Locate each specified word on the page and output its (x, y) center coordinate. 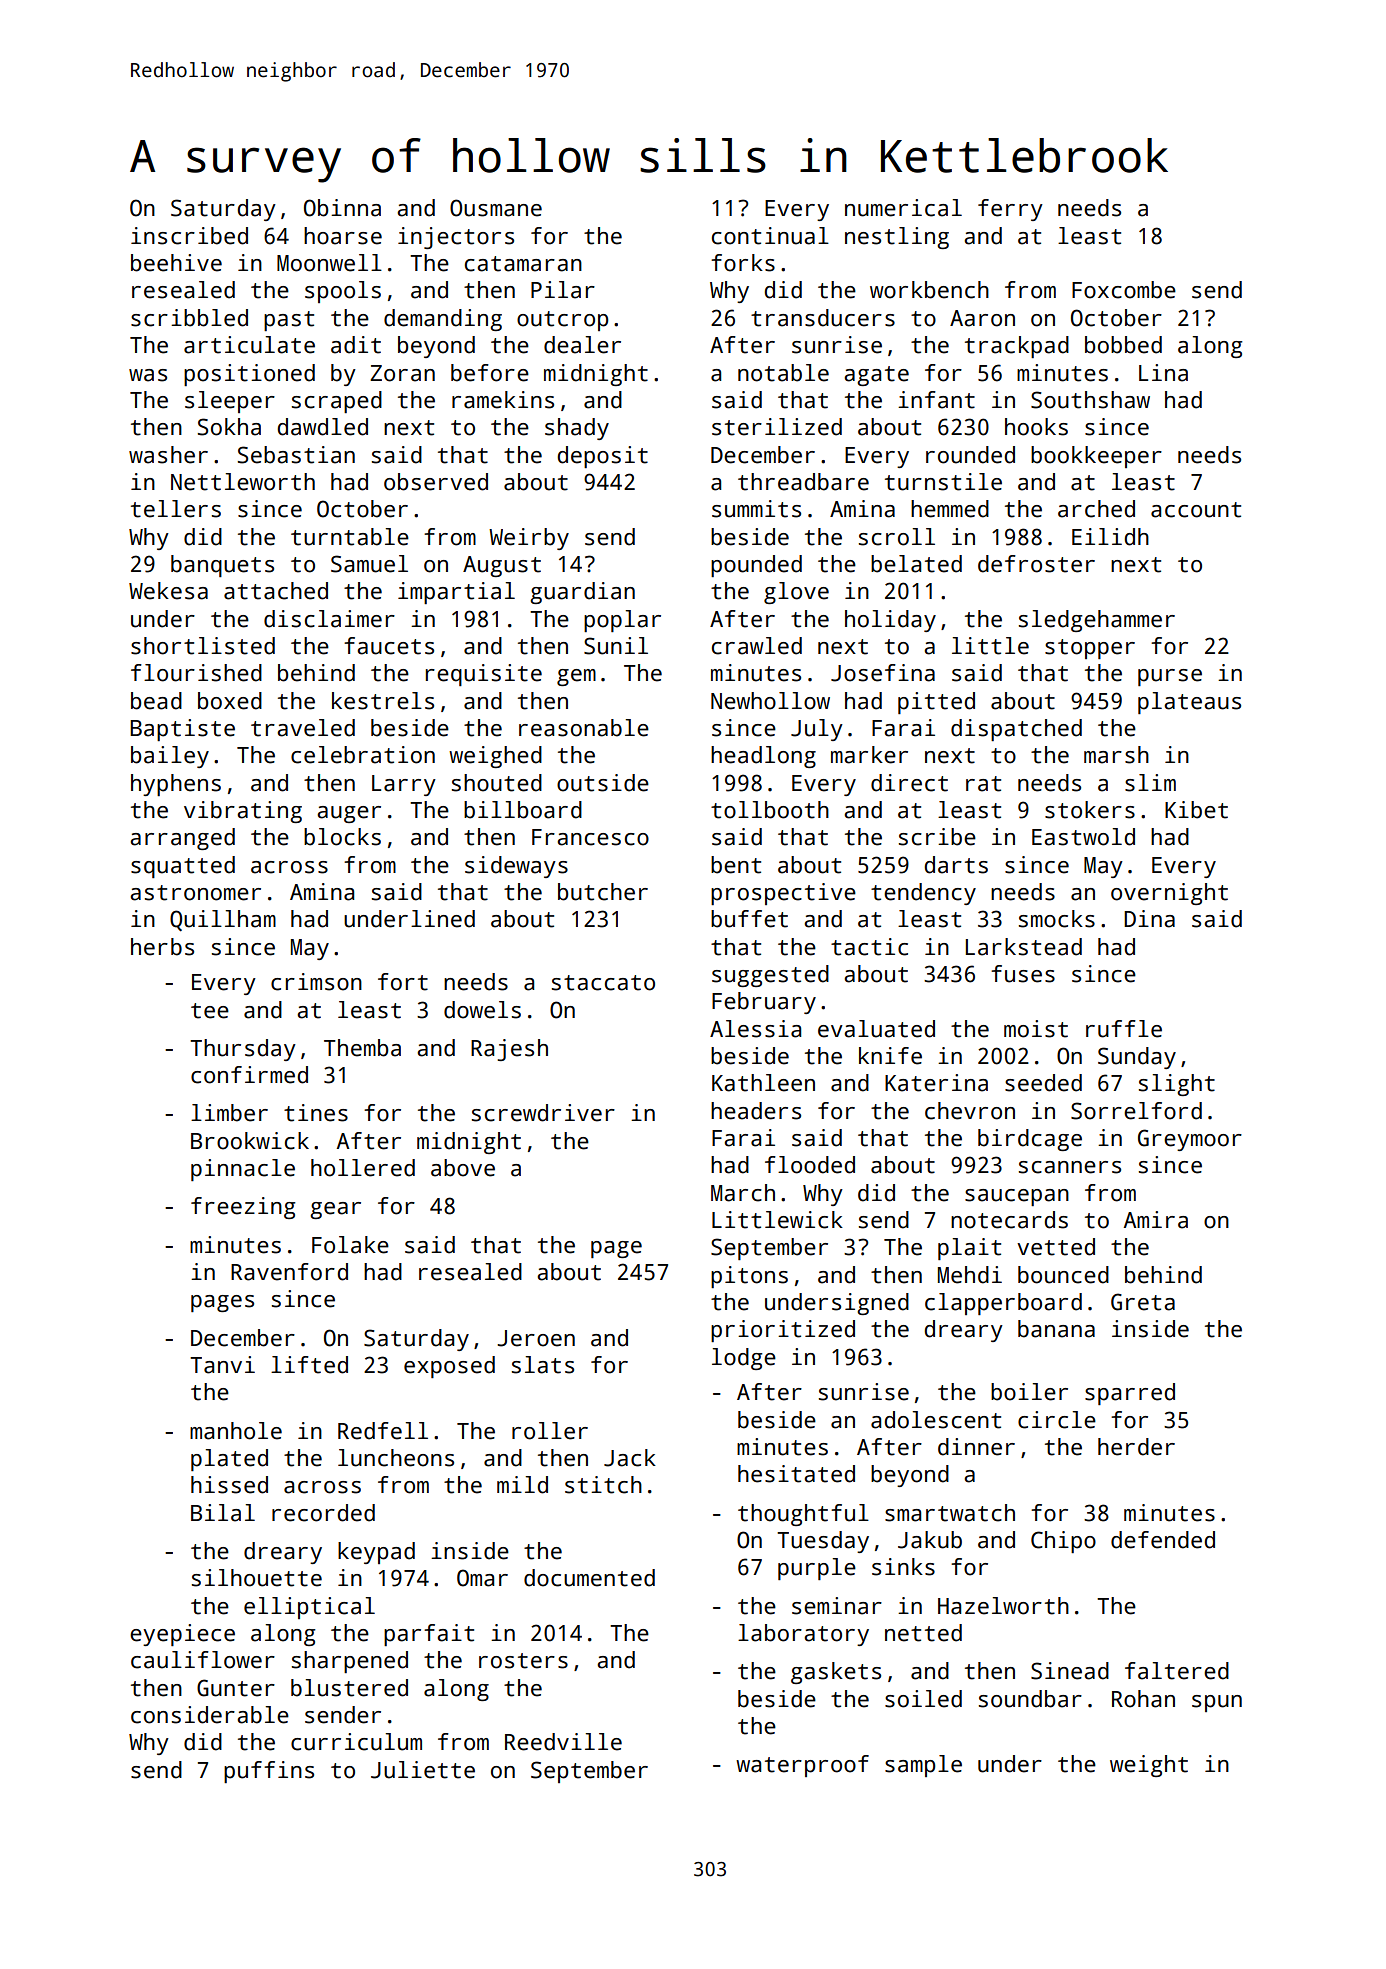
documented (589, 1578)
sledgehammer (1097, 621)
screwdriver (543, 1113)
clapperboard (1003, 1304)
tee (210, 1011)
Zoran (402, 373)
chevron (970, 1111)
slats (543, 1365)
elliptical (309, 1608)
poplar (622, 621)
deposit (603, 457)
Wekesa (168, 591)
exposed (449, 1367)
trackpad (1017, 347)
